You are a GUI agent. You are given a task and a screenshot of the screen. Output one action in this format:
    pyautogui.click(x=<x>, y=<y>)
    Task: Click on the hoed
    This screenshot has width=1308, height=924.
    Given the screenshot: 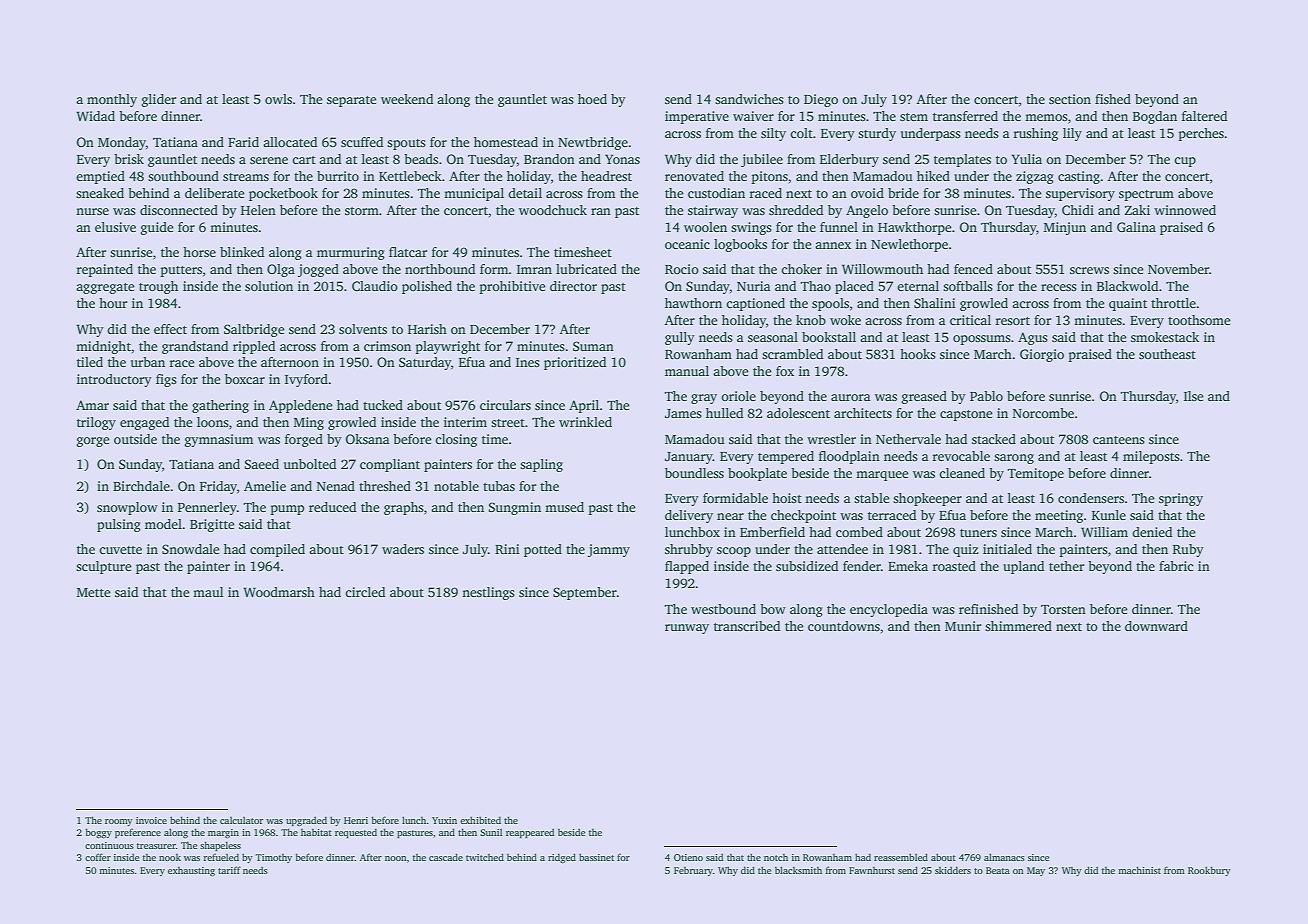 What is the action you would take?
    pyautogui.click(x=592, y=99)
